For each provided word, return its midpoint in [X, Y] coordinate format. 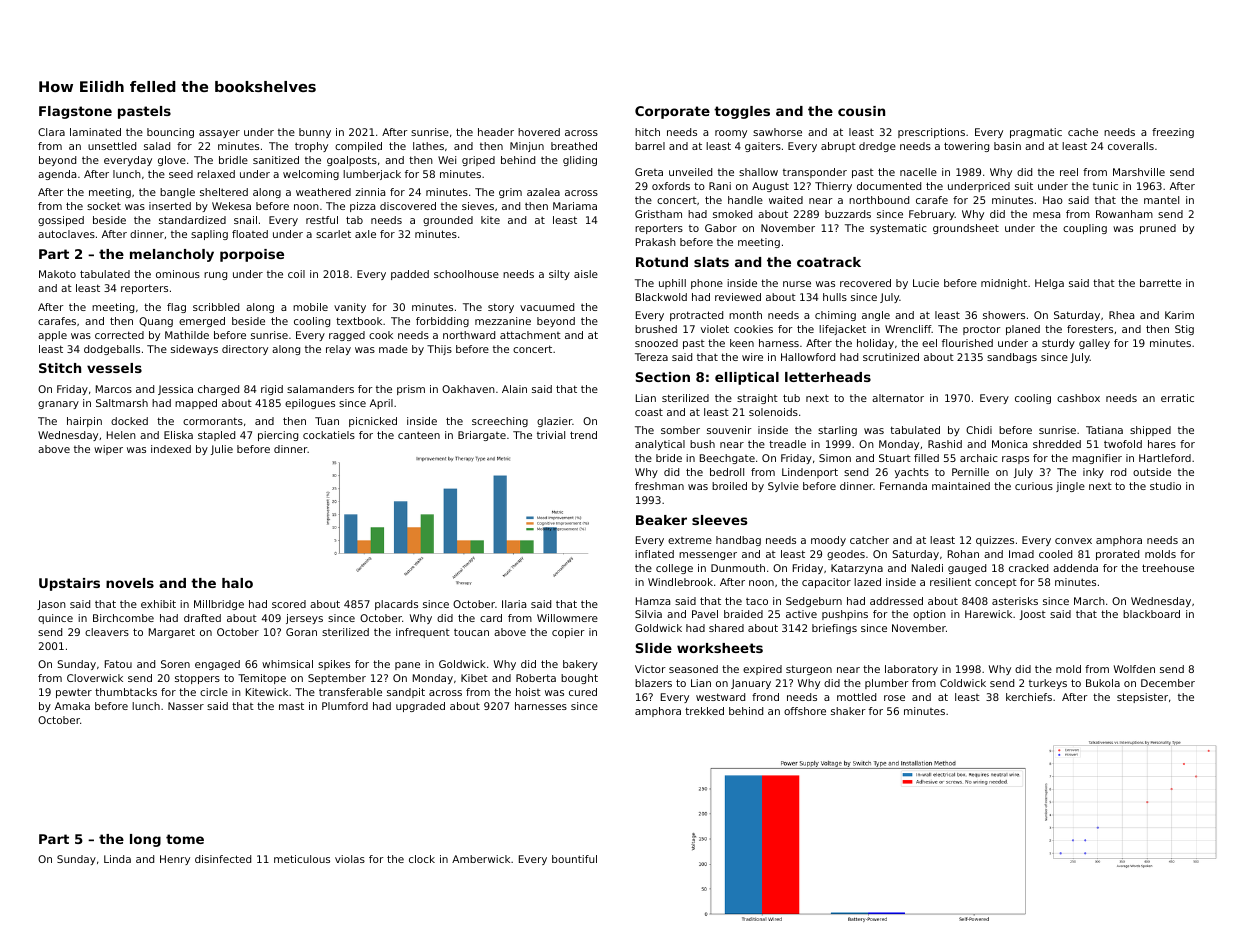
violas [350, 859]
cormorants [213, 421]
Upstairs [69, 584]
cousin [861, 111]
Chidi [979, 430]
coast [649, 412]
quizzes [995, 541]
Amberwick [481, 859]
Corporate [672, 112]
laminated [95, 132]
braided [743, 614]
